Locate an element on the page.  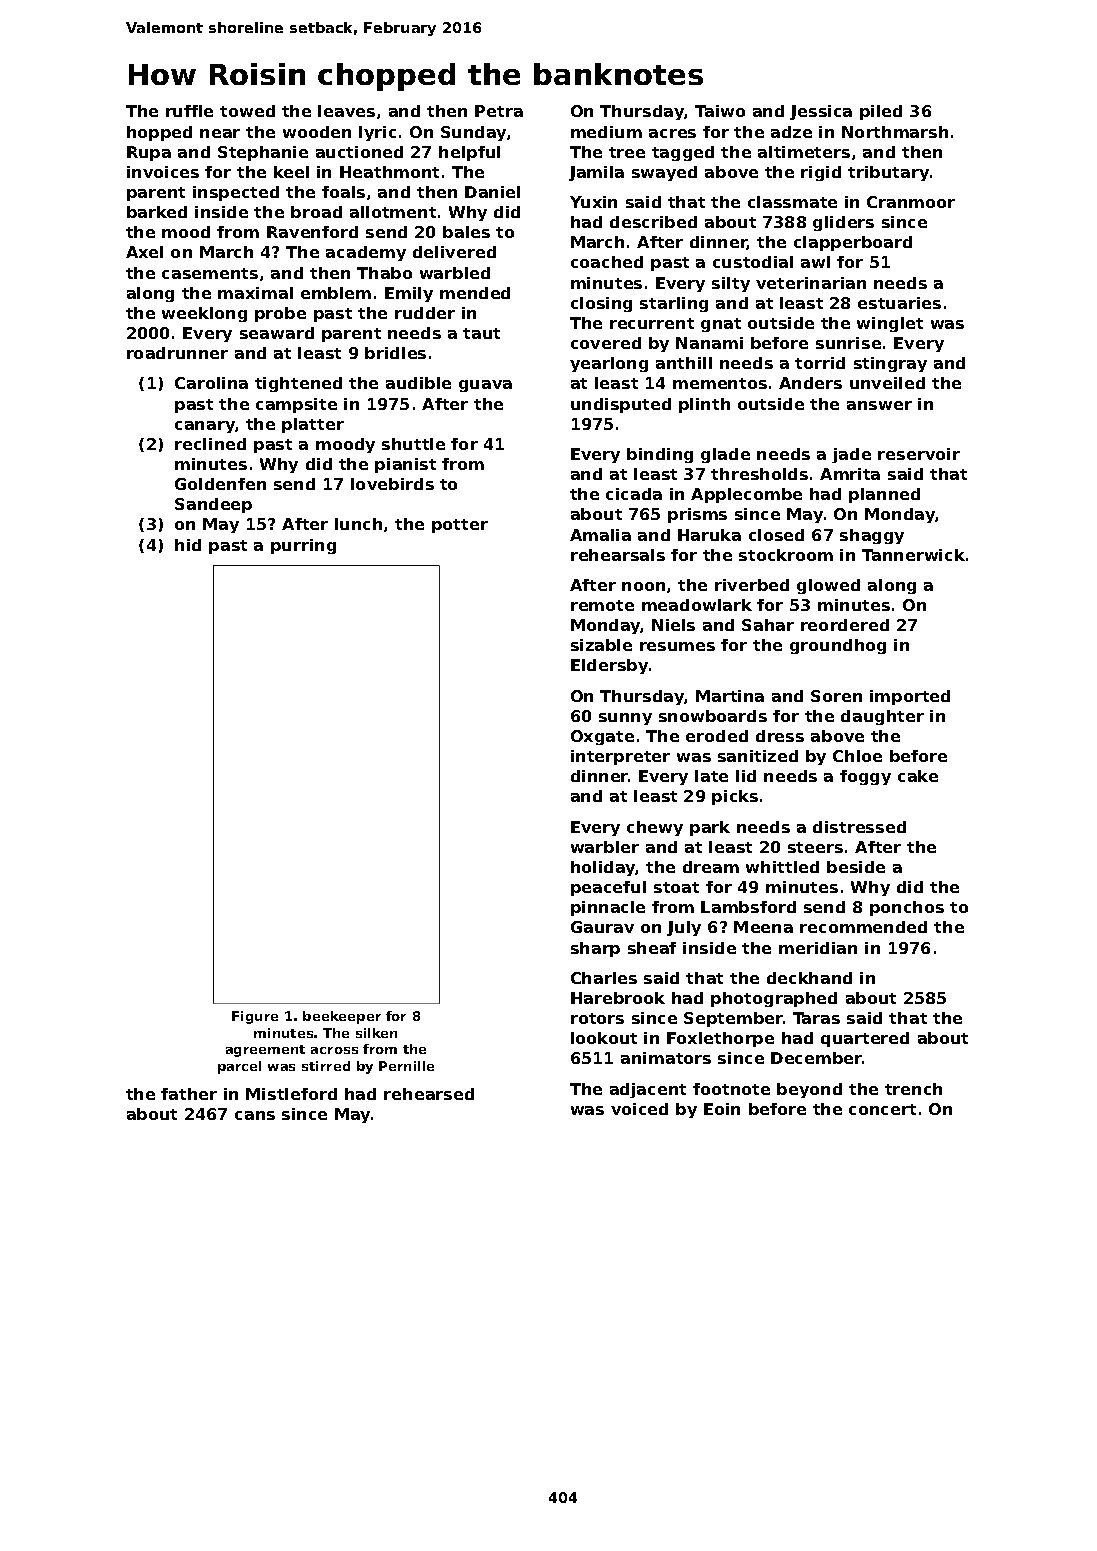
ruffle is located at coordinates (189, 111).
